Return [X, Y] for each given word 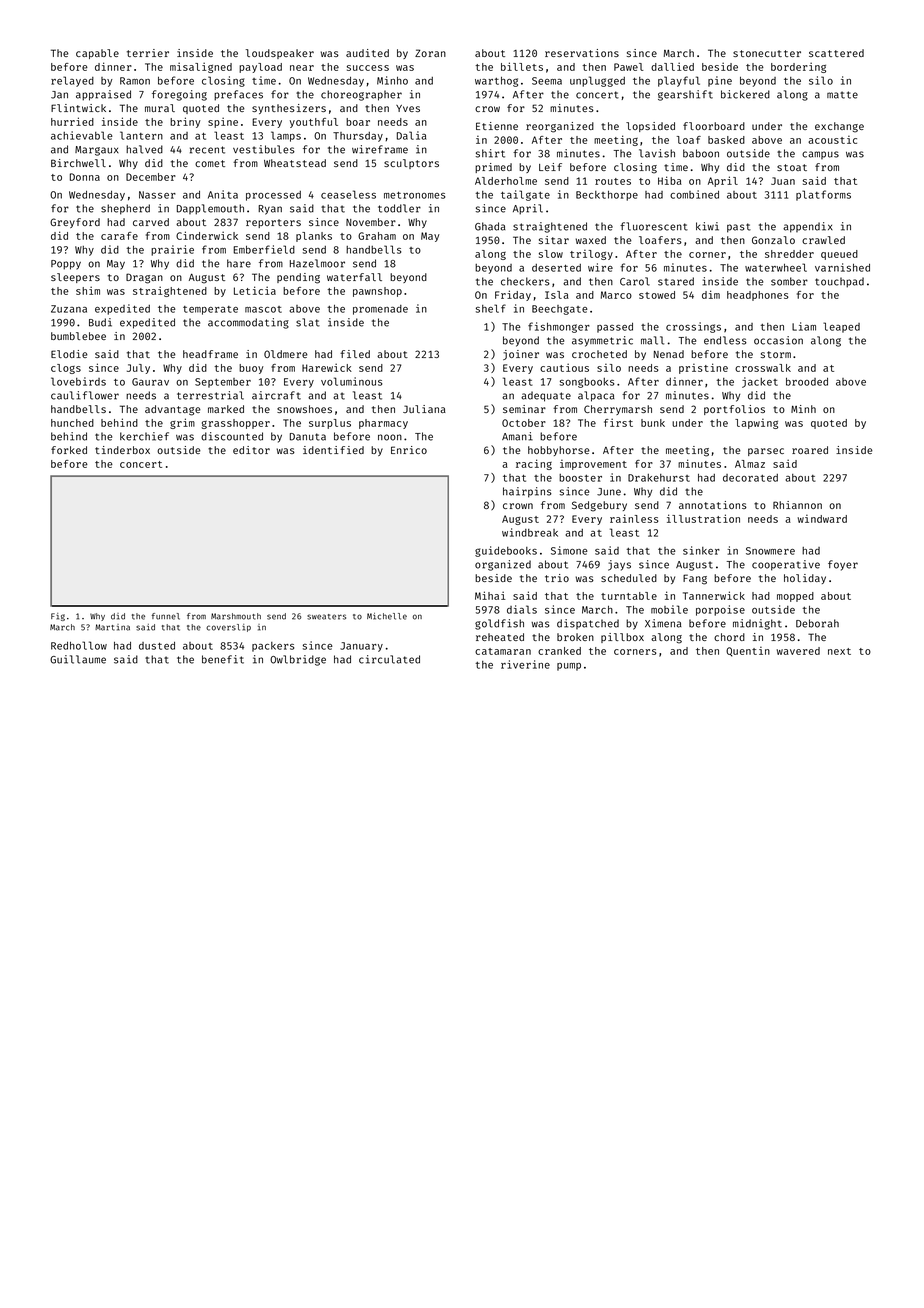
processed [273, 196]
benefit [223, 659]
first [618, 422]
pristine [703, 368]
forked [69, 450]
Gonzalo [773, 240]
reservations [582, 53]
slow [551, 254]
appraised [103, 95]
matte [842, 95]
